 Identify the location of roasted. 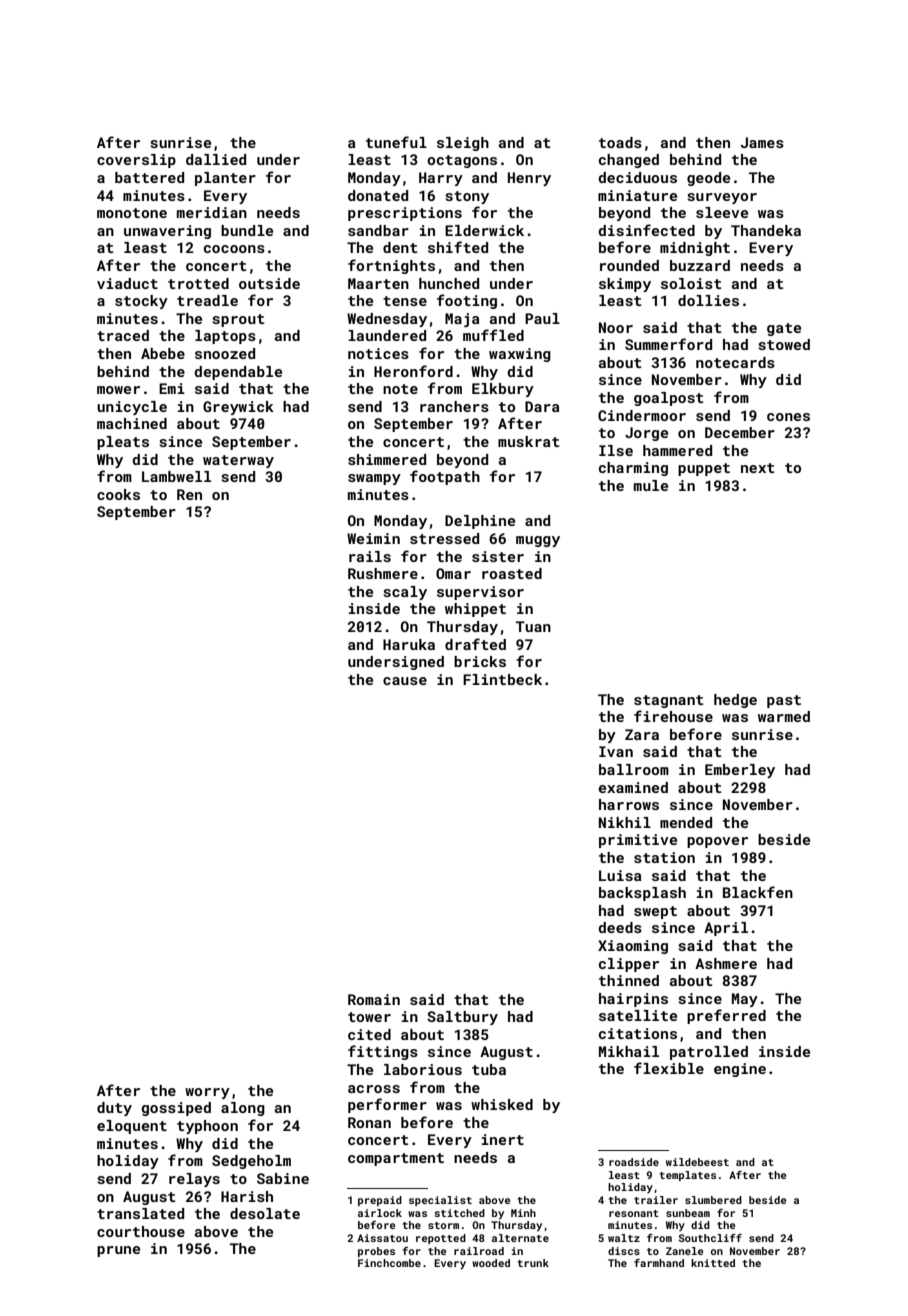
(512, 573).
